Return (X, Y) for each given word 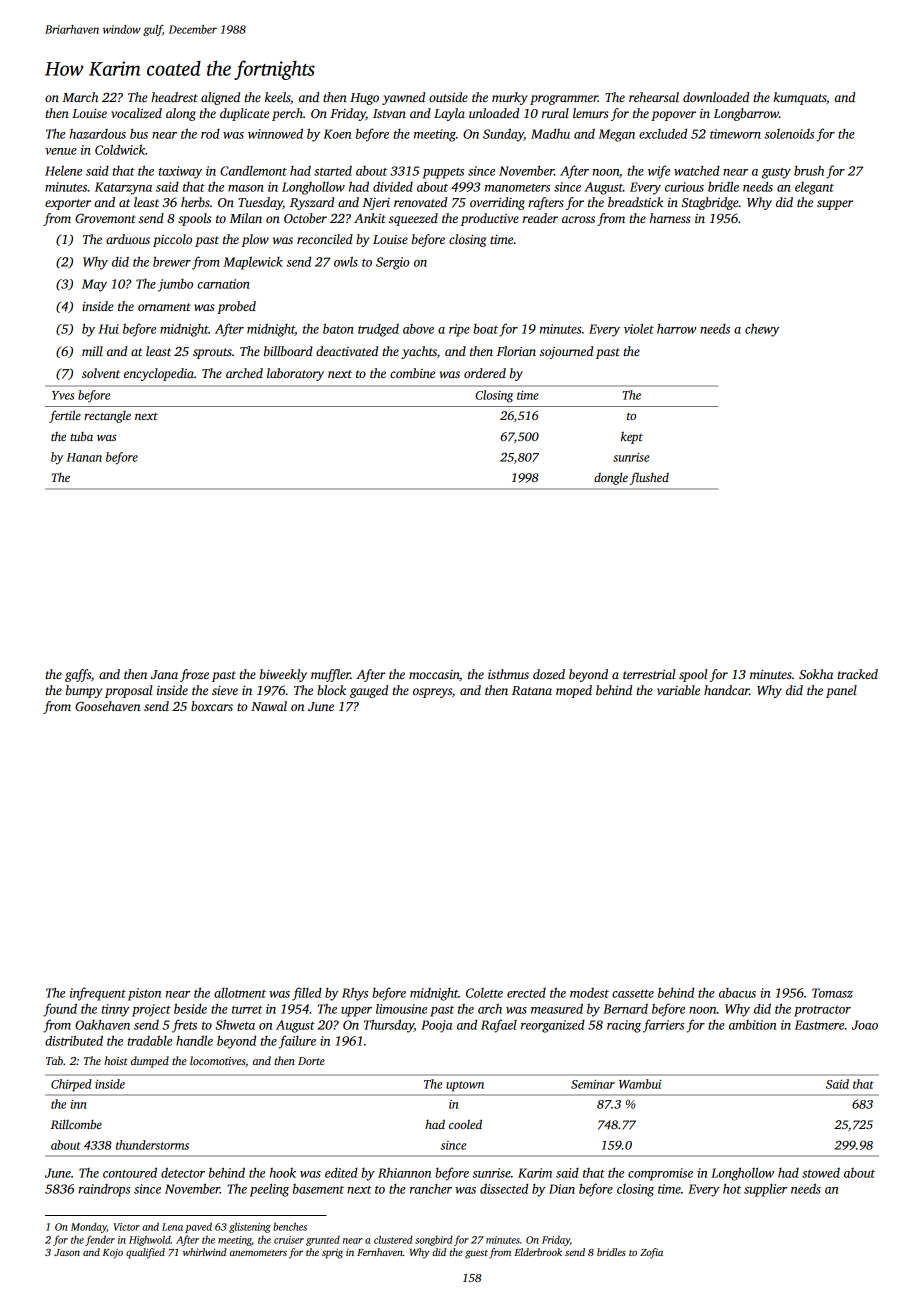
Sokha (816, 674)
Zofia (651, 1253)
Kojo (113, 1253)
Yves (63, 395)
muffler (331, 675)
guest (476, 1254)
